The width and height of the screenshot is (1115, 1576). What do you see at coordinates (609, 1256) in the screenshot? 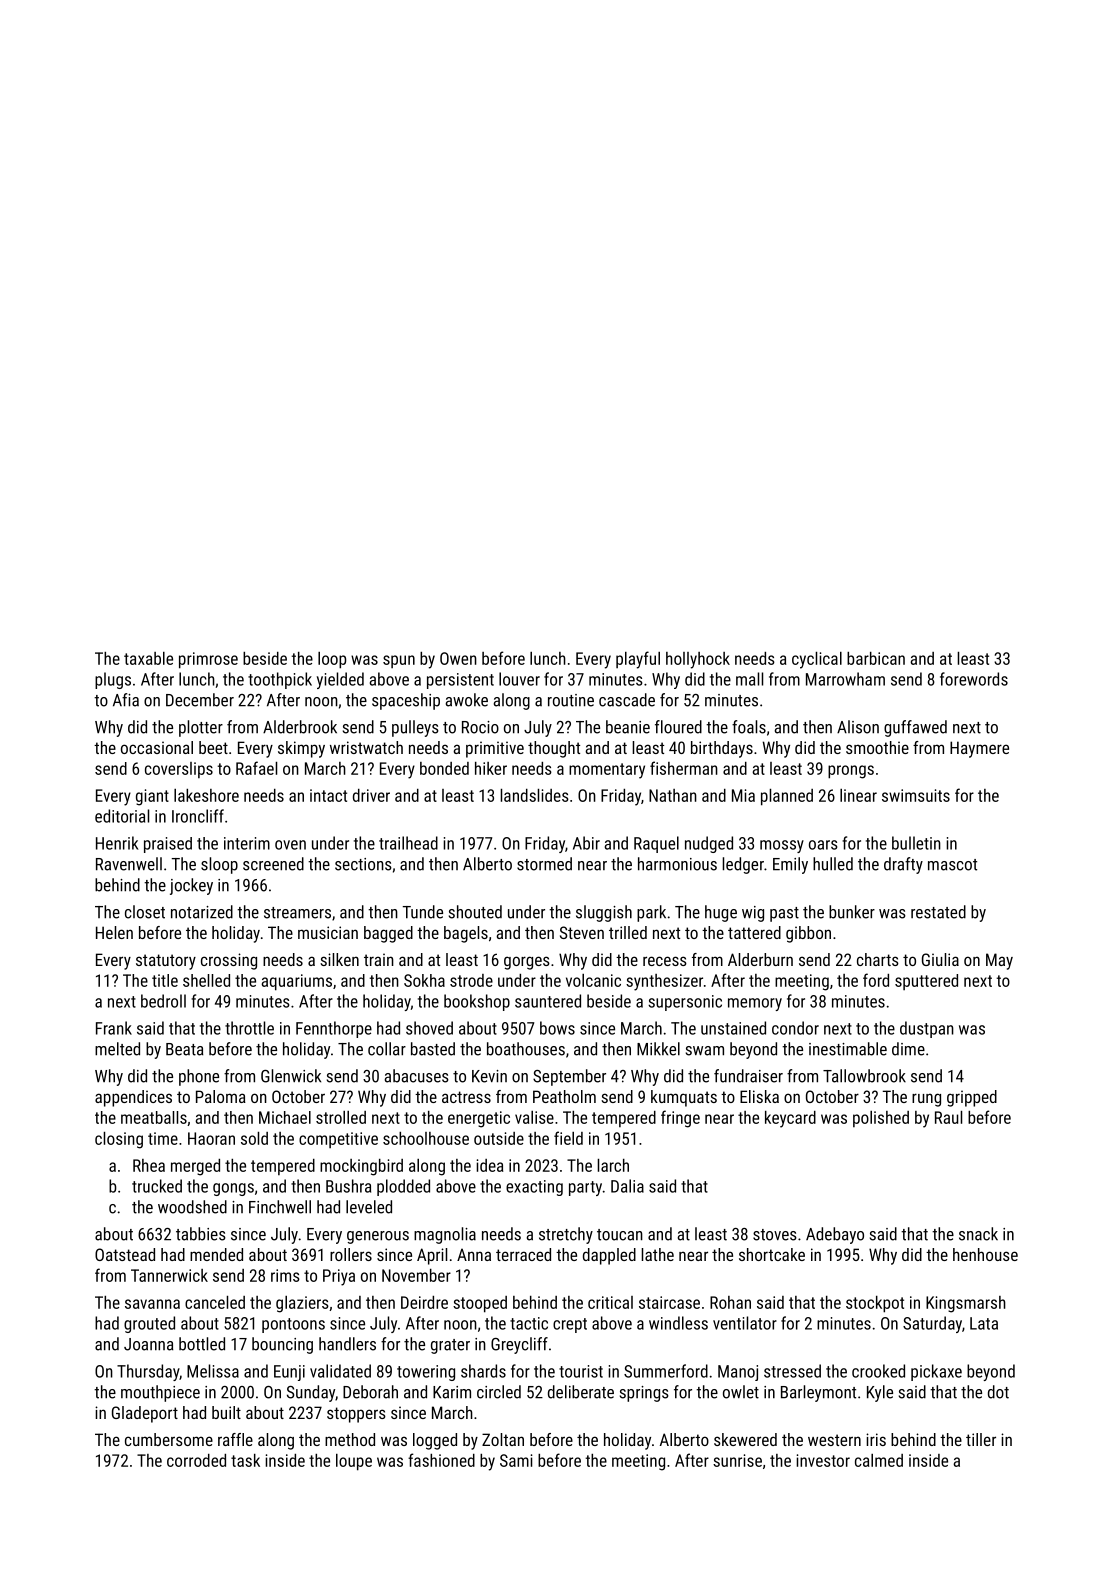
I see `dappled` at bounding box center [609, 1256].
